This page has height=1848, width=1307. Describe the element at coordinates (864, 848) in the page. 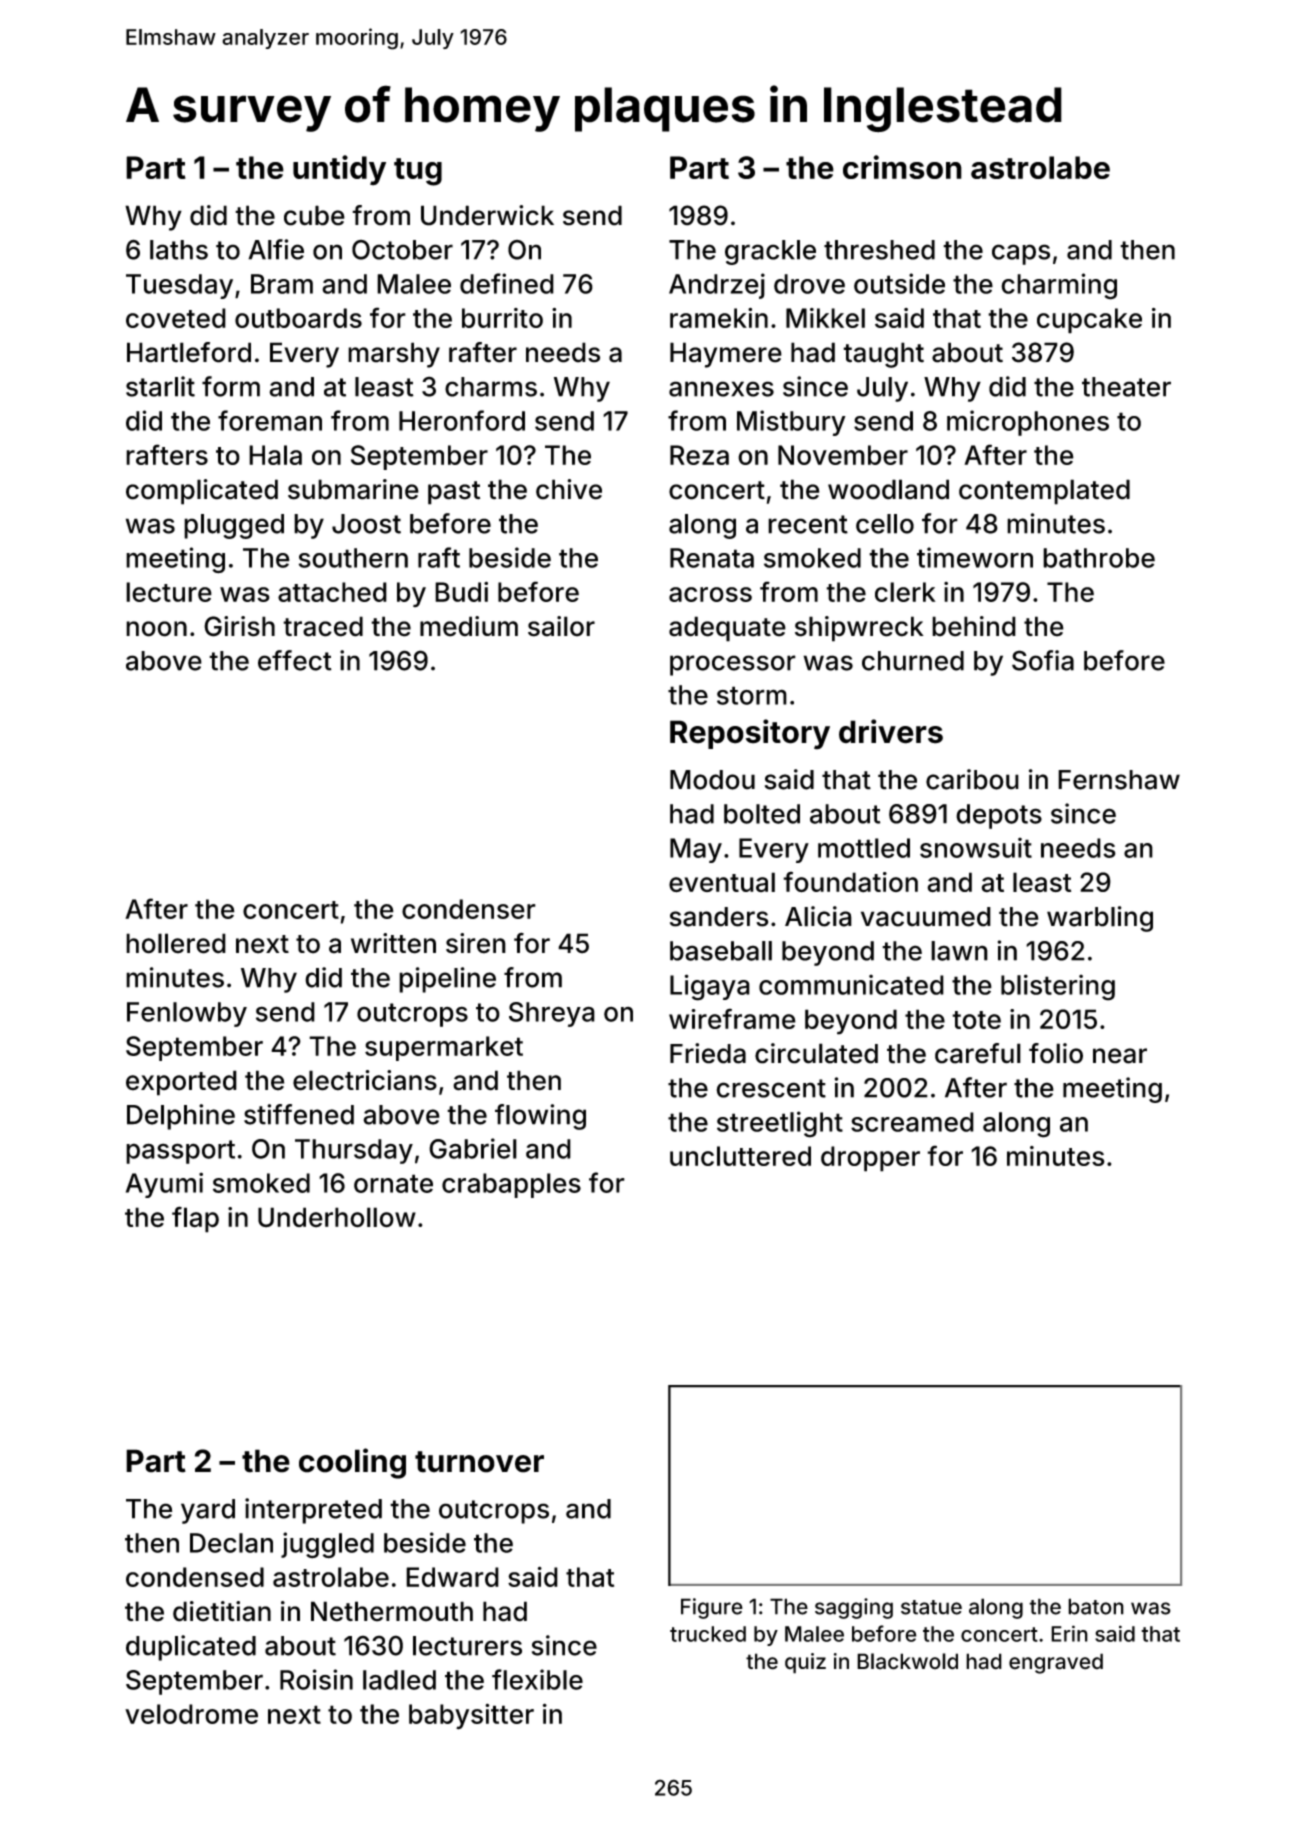

I see `mottled` at that location.
